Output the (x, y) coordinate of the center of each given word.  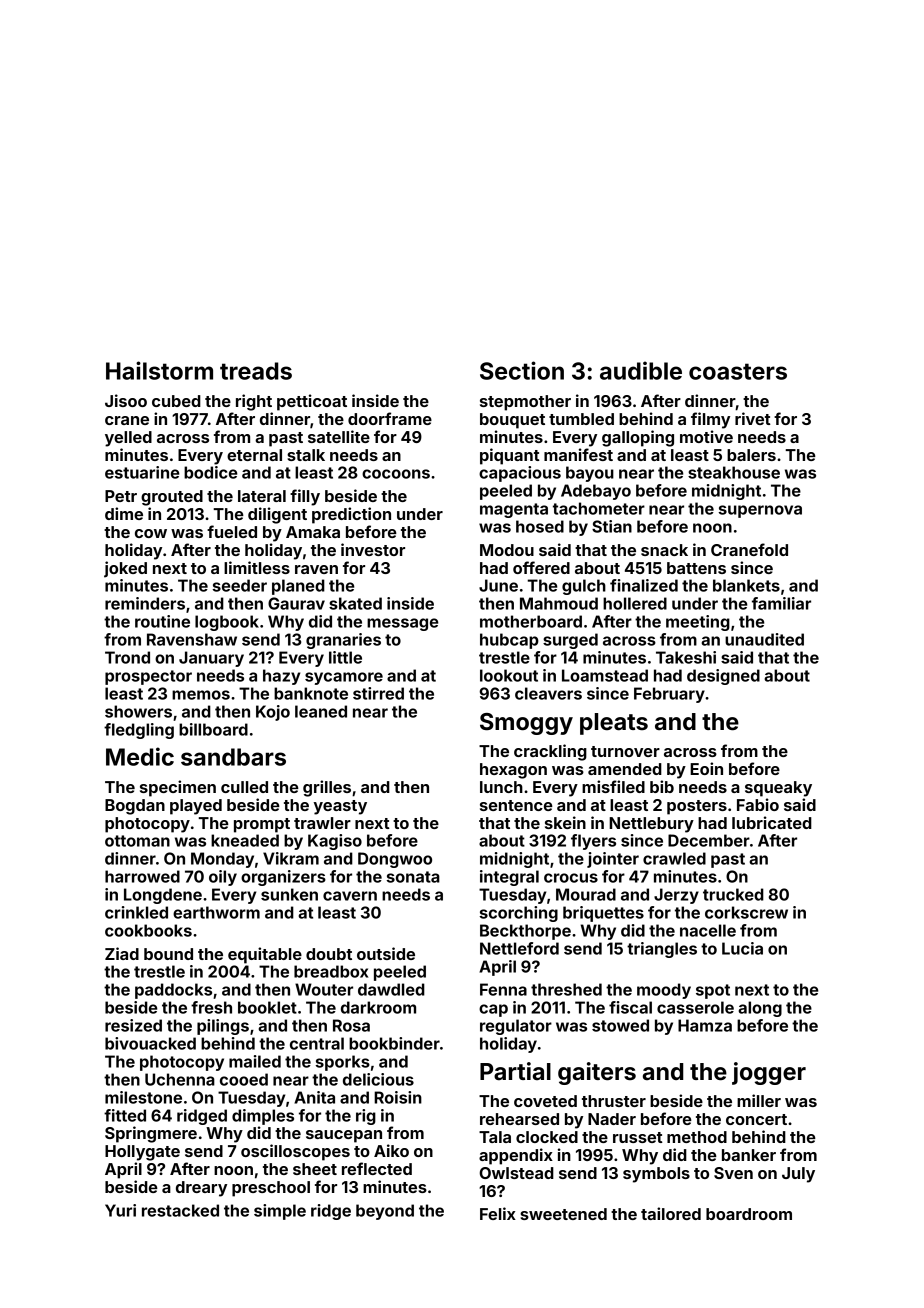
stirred (378, 693)
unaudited (764, 639)
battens (696, 568)
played (196, 807)
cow (151, 533)
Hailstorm (159, 370)
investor (373, 549)
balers (751, 455)
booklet (267, 1007)
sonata (413, 877)
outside (386, 953)
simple (280, 1212)
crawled (674, 858)
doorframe (390, 418)
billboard (213, 729)
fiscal (630, 1007)
